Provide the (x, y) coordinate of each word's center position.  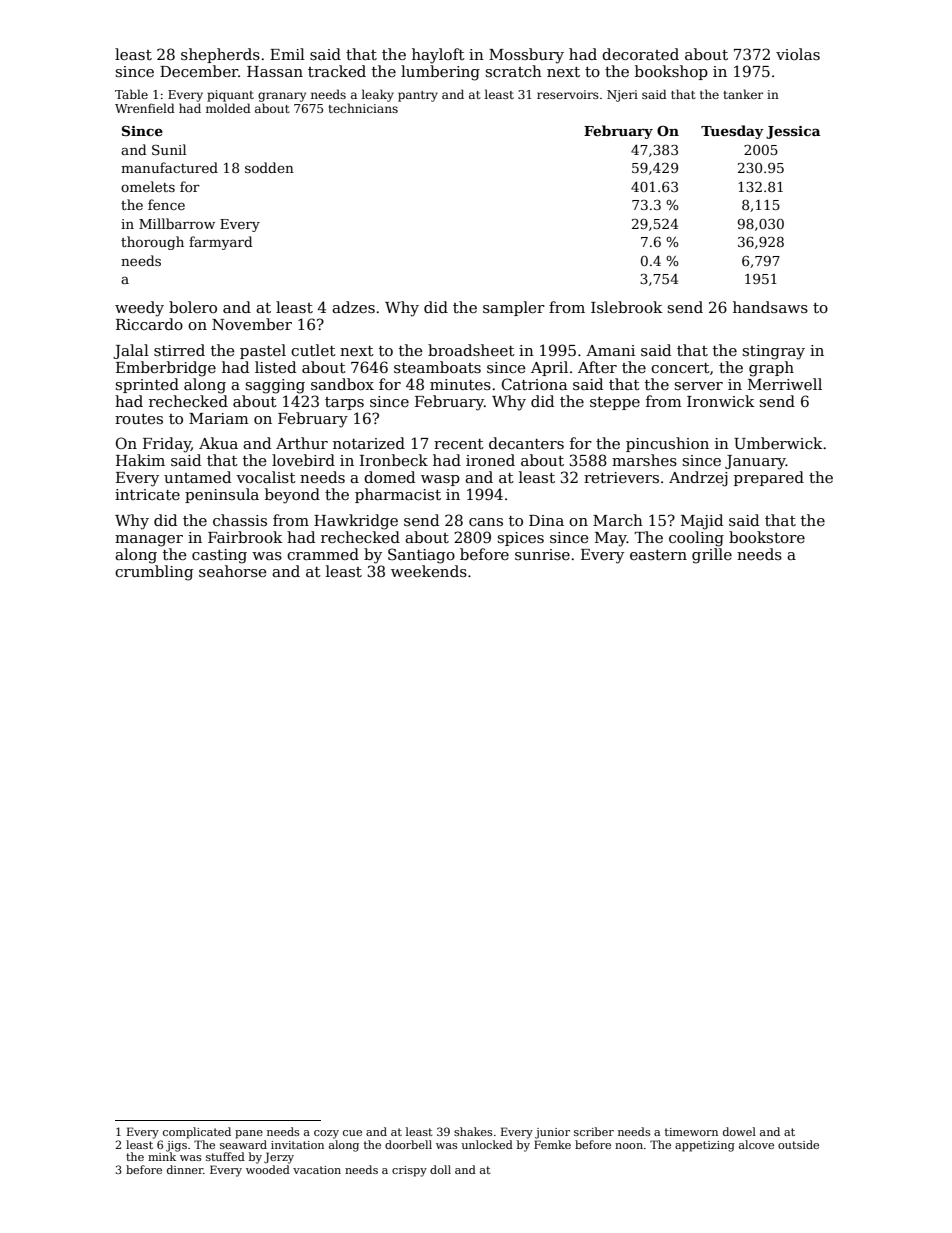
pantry (418, 96)
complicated (197, 1133)
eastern (658, 555)
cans (486, 522)
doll (440, 1169)
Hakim (140, 460)
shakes (473, 1131)
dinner (185, 1169)
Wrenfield (145, 108)
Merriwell (785, 384)
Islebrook (627, 307)
